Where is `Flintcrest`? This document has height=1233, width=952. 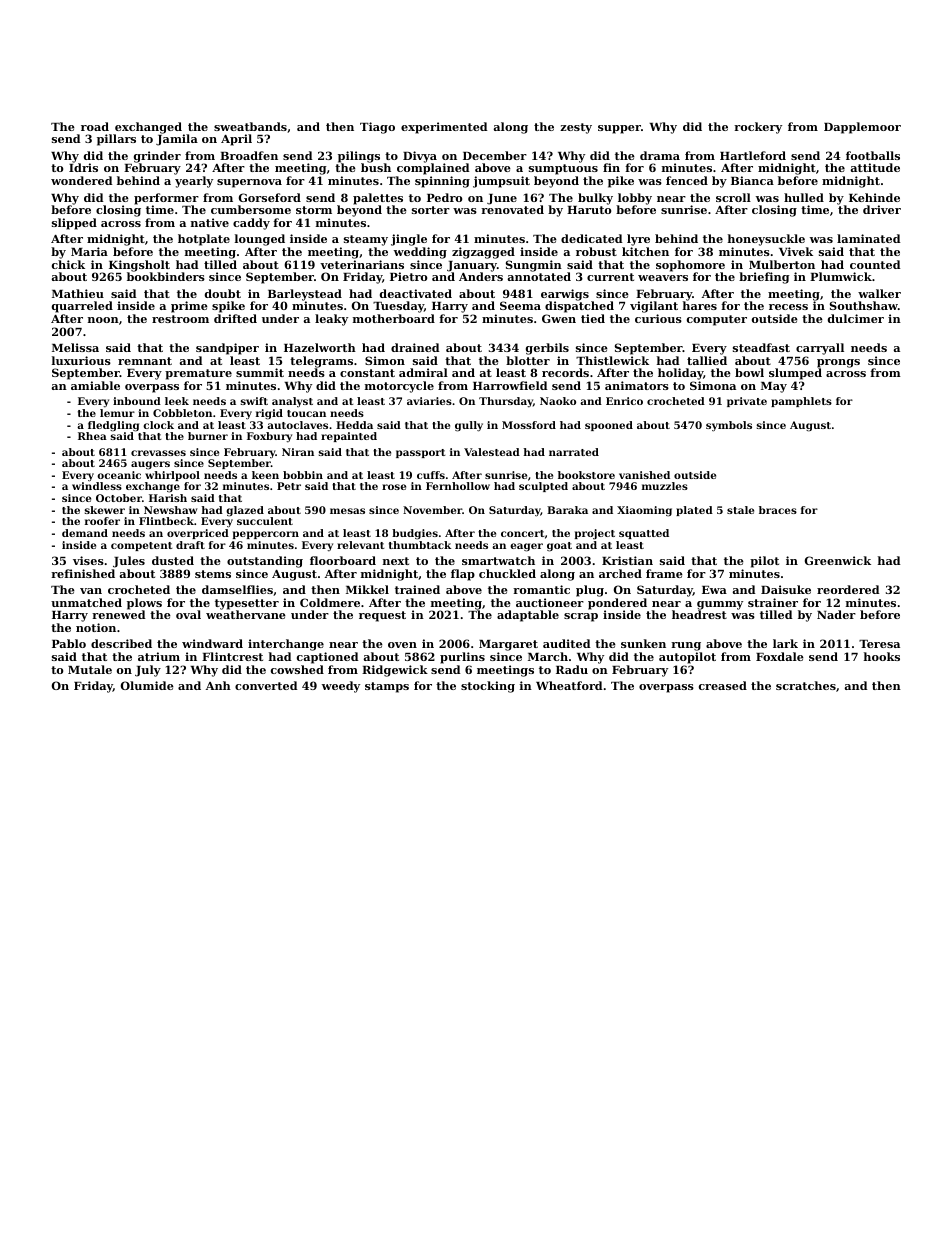 Flintcrest is located at coordinates (232, 656).
